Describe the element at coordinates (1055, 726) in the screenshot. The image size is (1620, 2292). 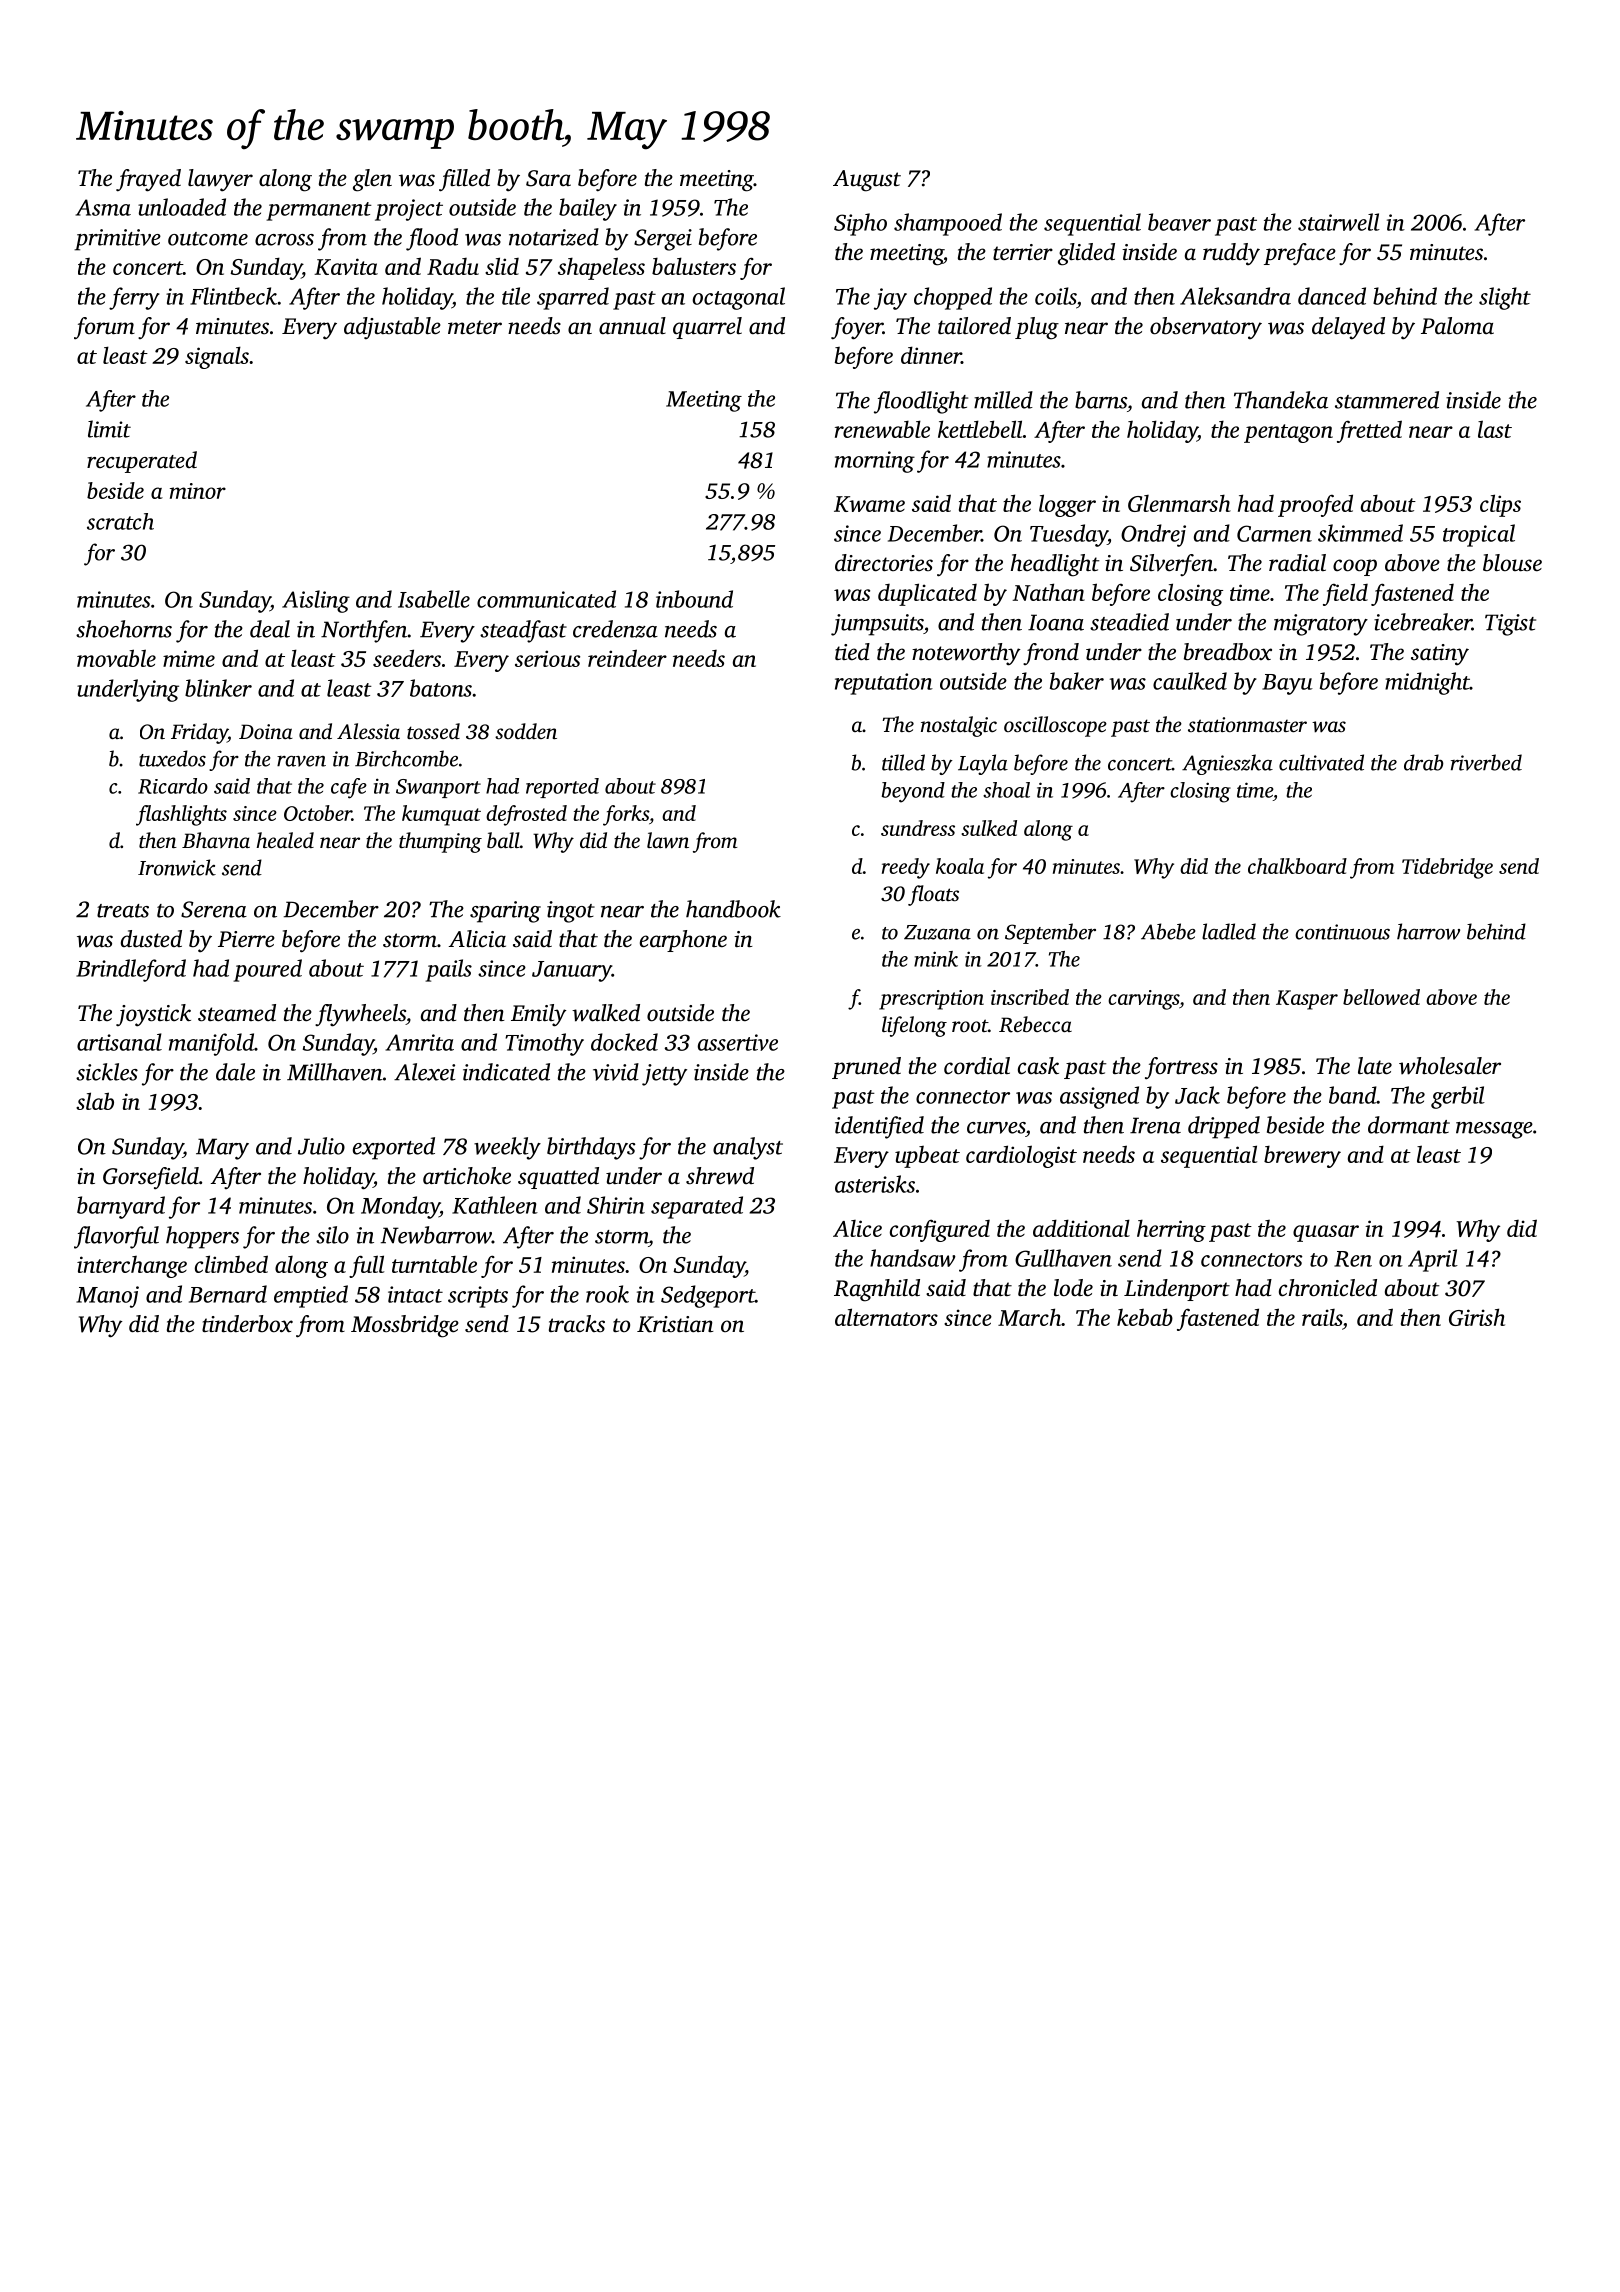
I see `oscilloscope` at that location.
